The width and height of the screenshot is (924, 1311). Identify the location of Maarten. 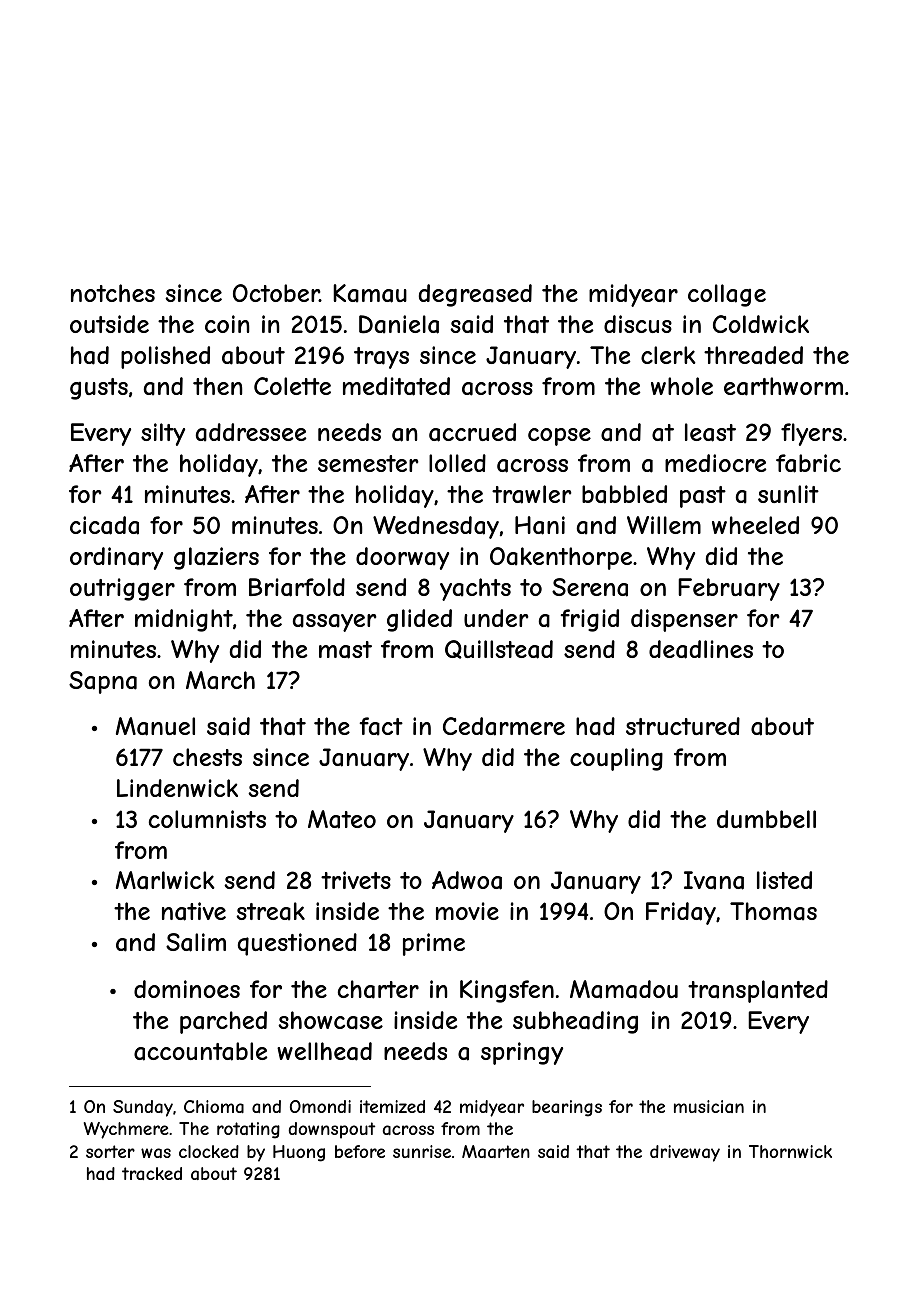
(496, 1151).
